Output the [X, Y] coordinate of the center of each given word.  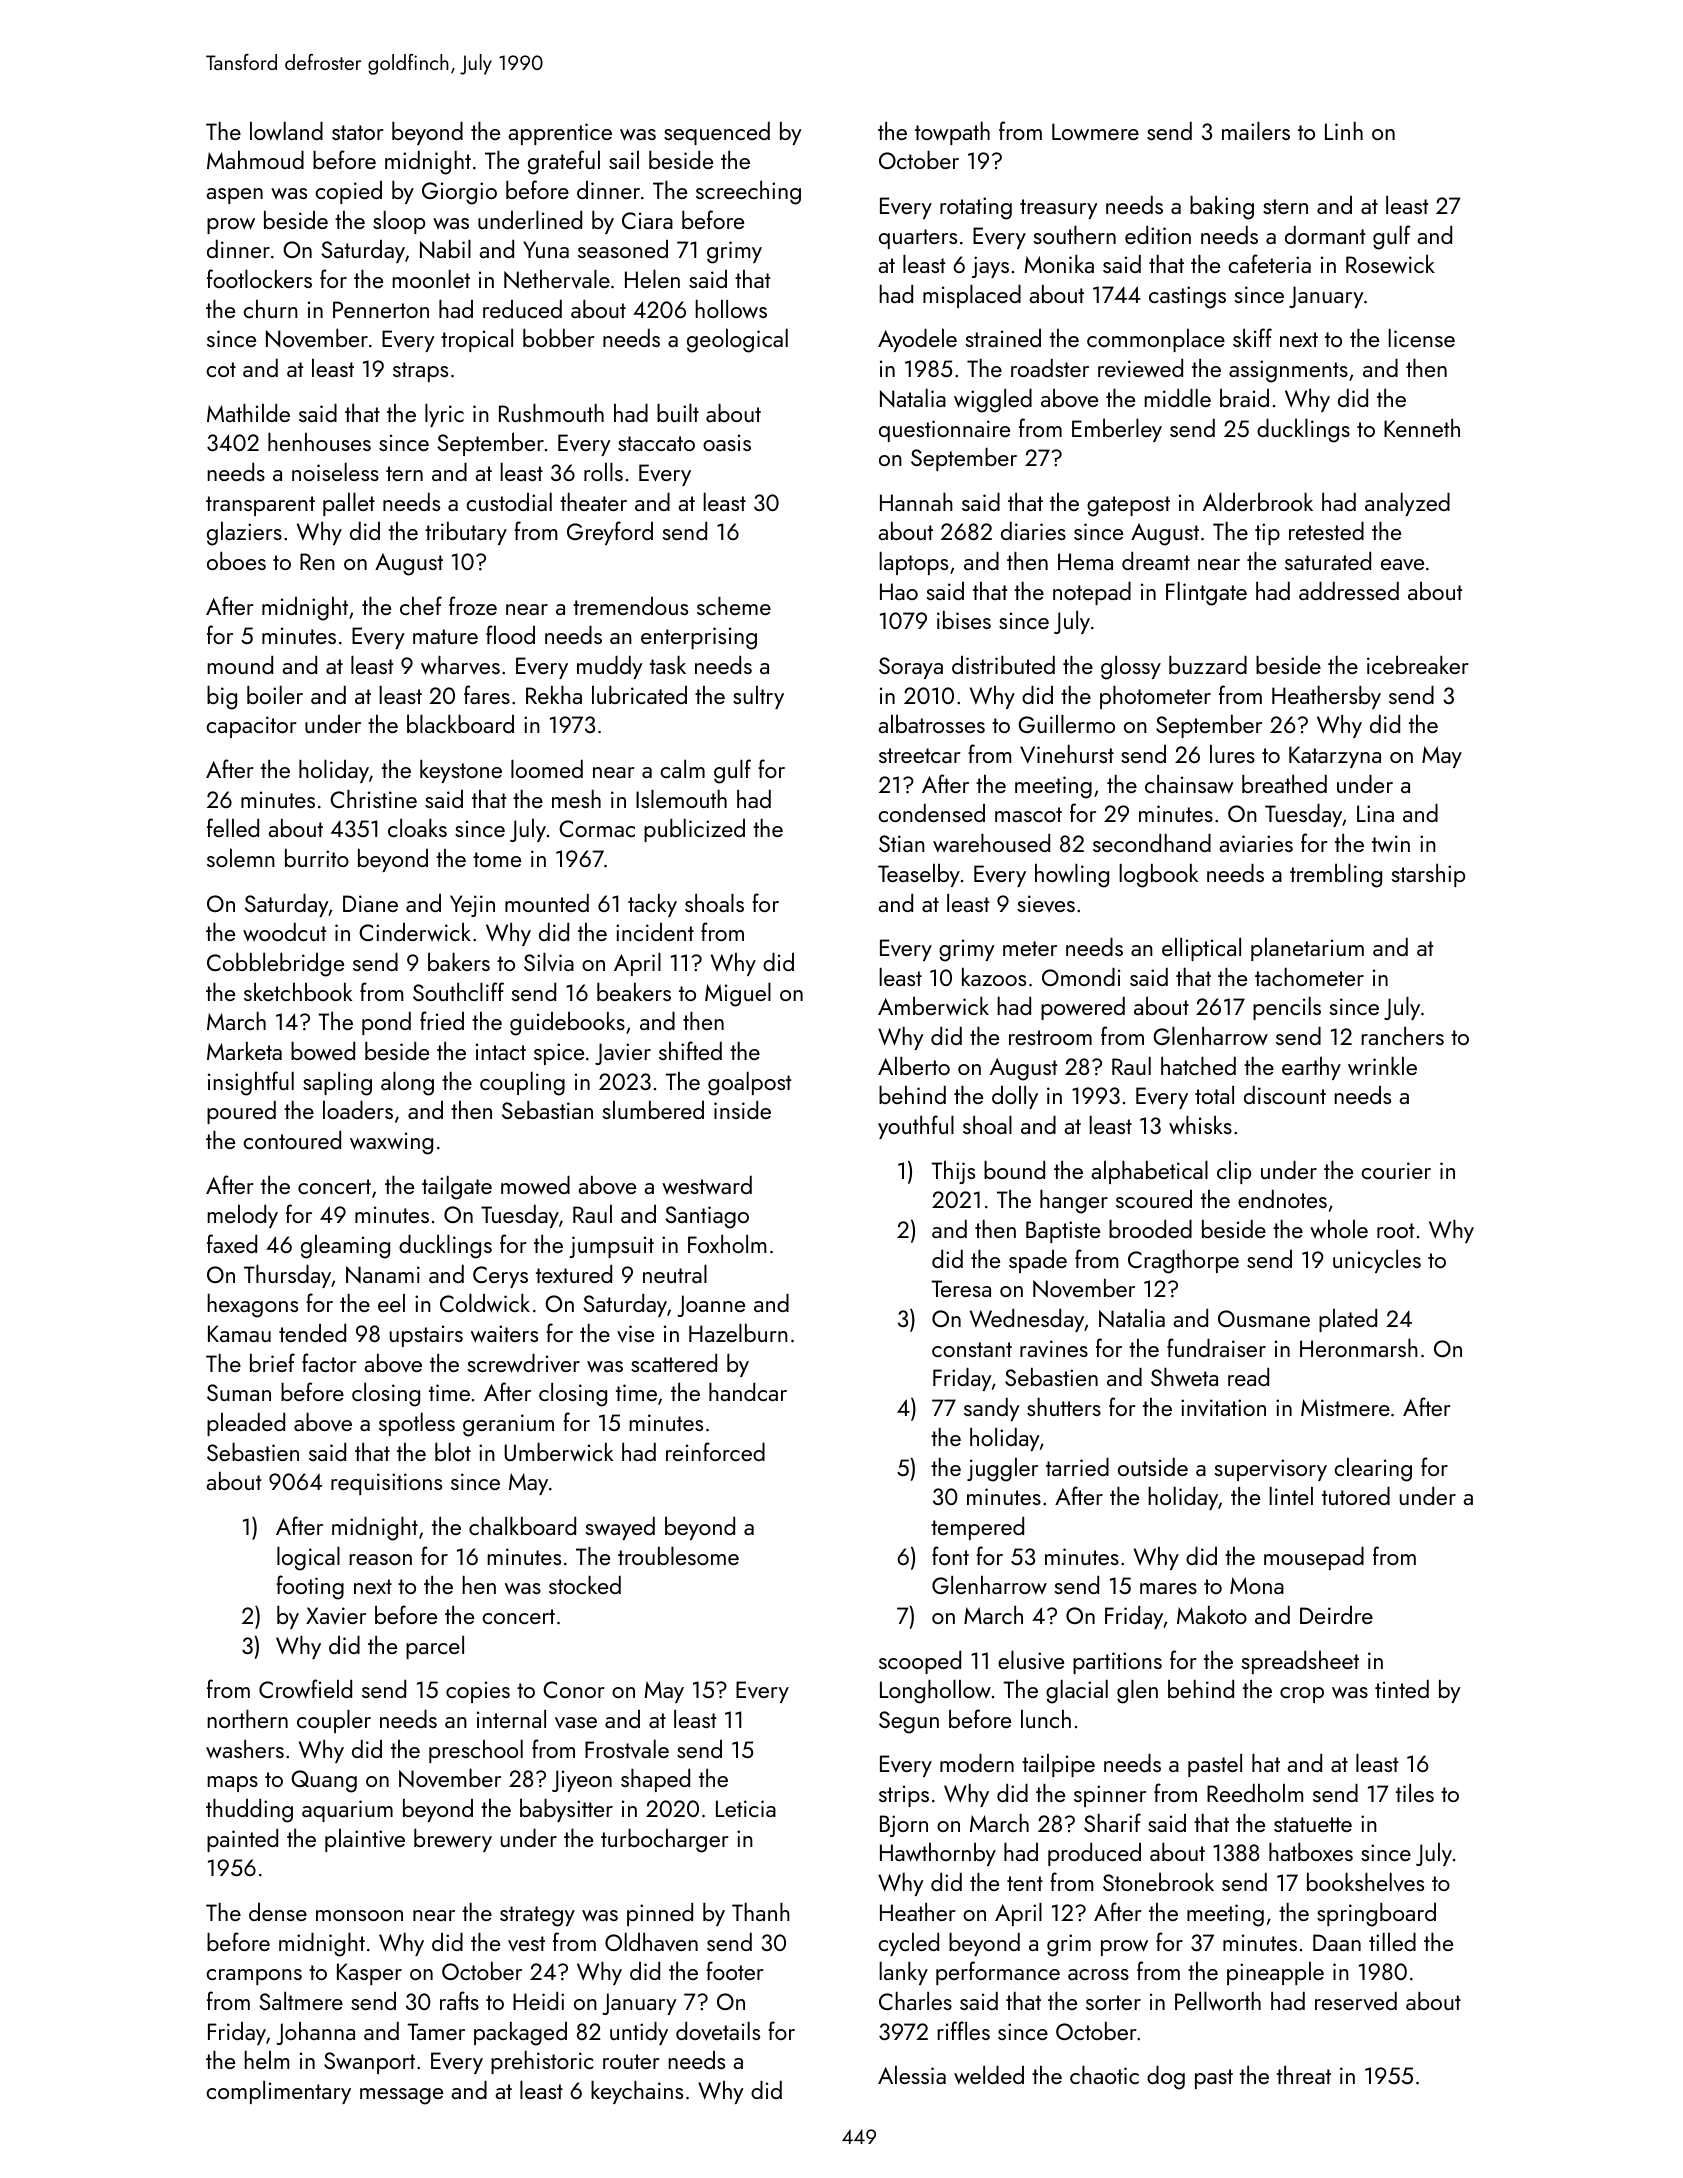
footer [735, 1970]
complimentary [278, 2092]
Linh [1344, 131]
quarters [918, 239]
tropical [477, 340]
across [1098, 1974]
